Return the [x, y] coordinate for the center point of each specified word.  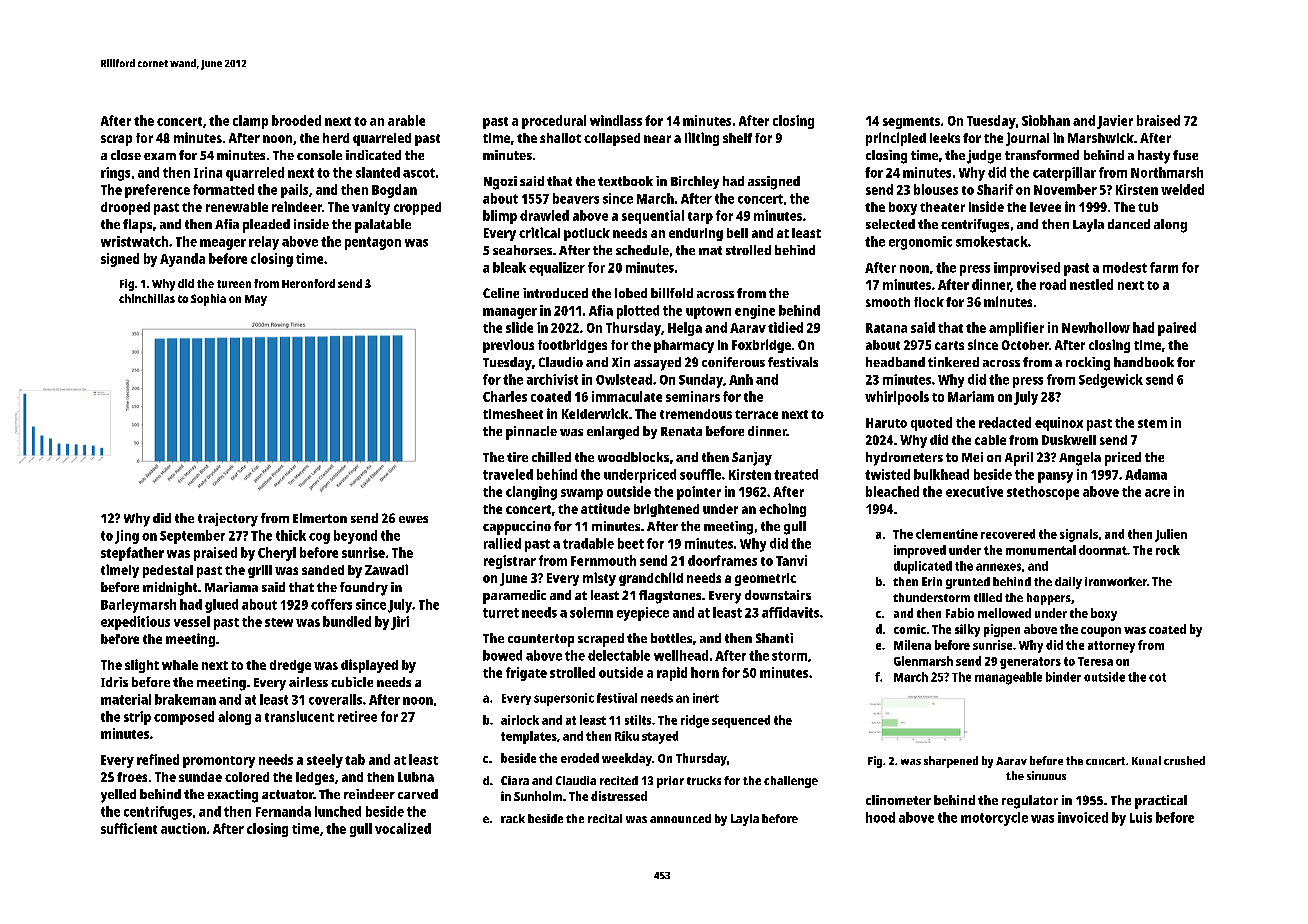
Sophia [208, 300]
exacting [232, 796]
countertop [541, 640]
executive [974, 491]
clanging [531, 493]
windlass [616, 120]
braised [1158, 120]
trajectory [228, 520]
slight [142, 666]
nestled [1091, 284]
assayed [657, 364]
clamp [250, 122]
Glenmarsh [923, 661]
